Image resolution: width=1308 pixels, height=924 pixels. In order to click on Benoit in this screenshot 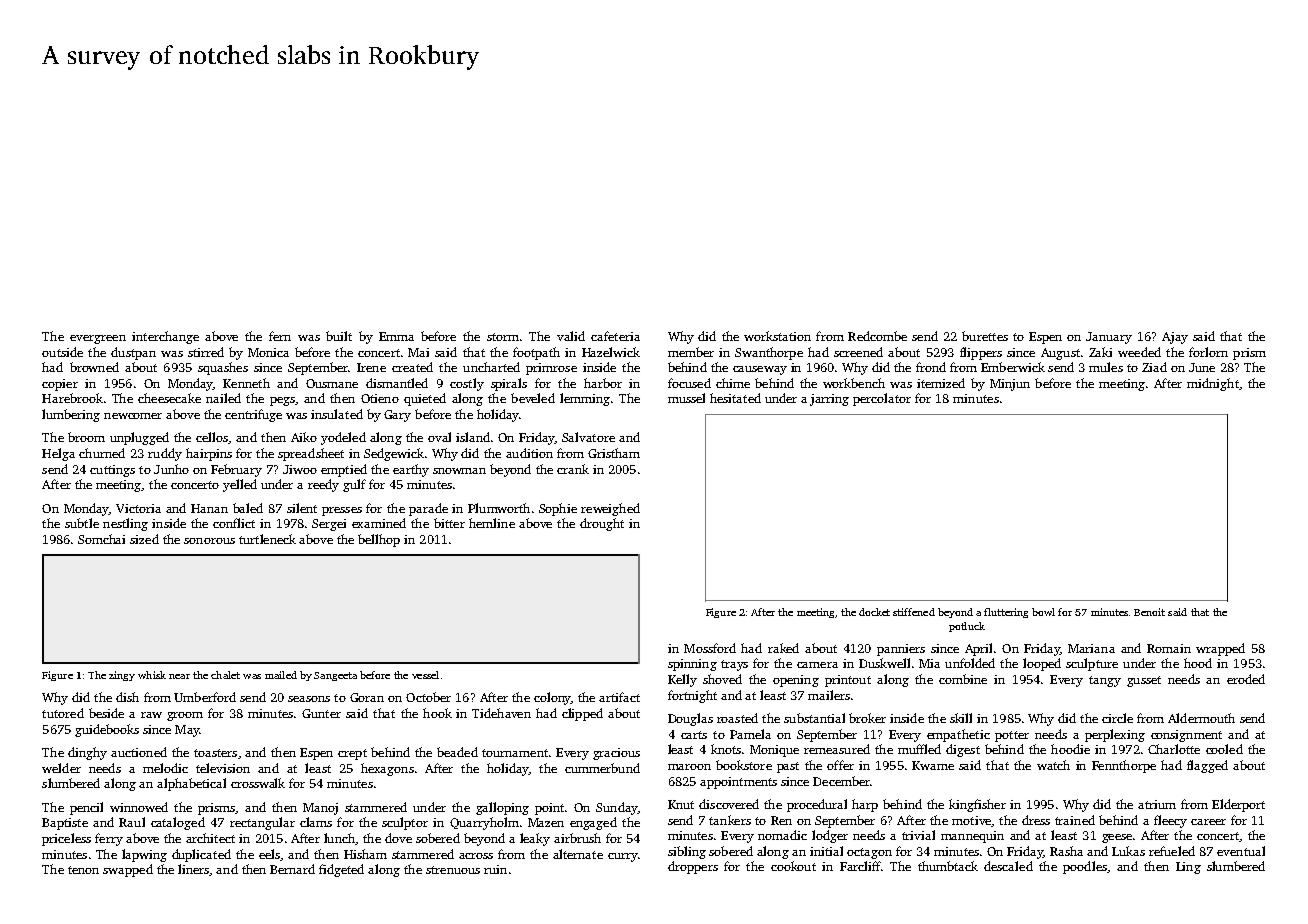, I will do `click(1149, 612)`.
